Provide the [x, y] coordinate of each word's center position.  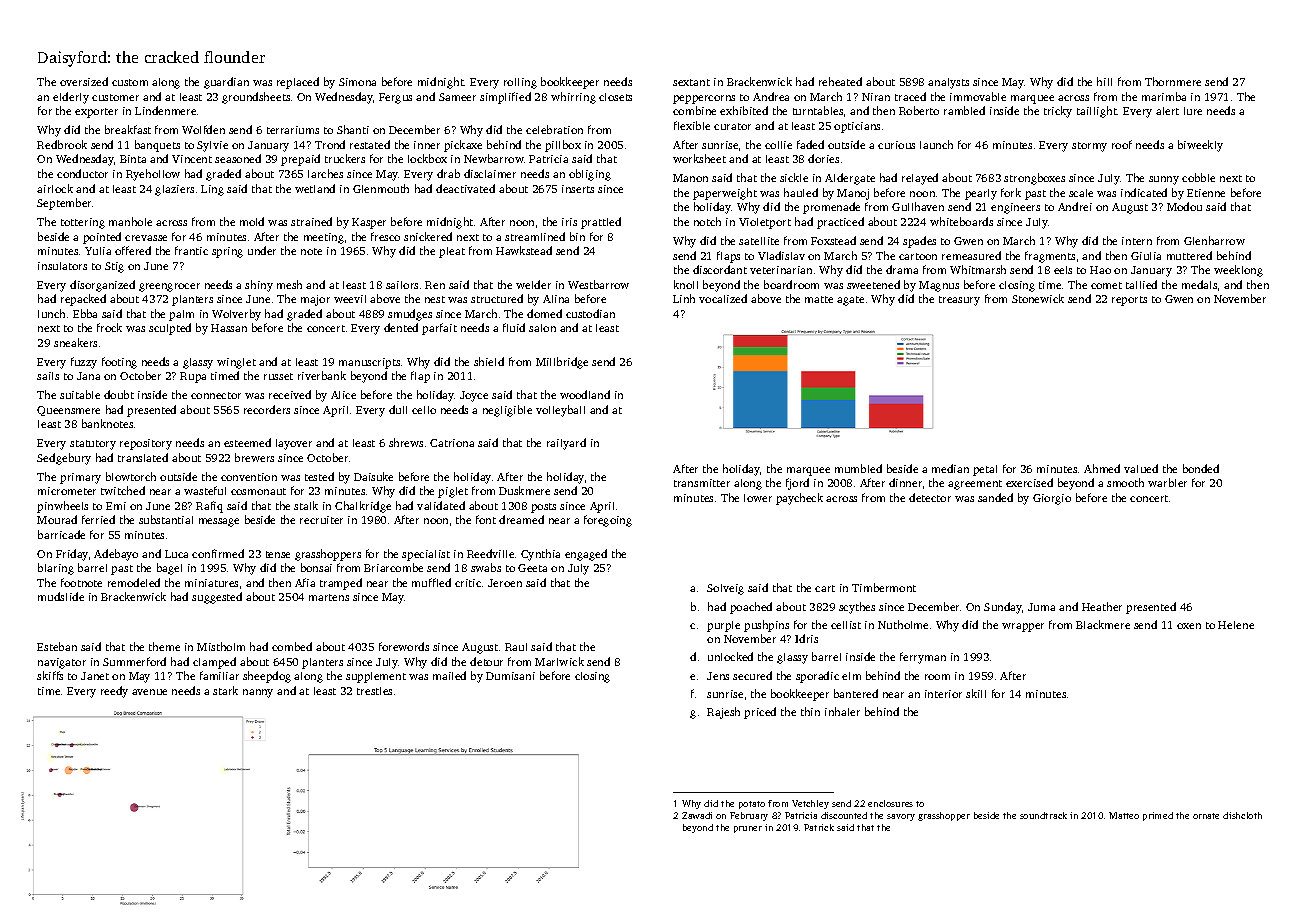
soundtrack [1043, 815]
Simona [357, 82]
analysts [948, 83]
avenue [149, 692]
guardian [226, 83]
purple [723, 626]
